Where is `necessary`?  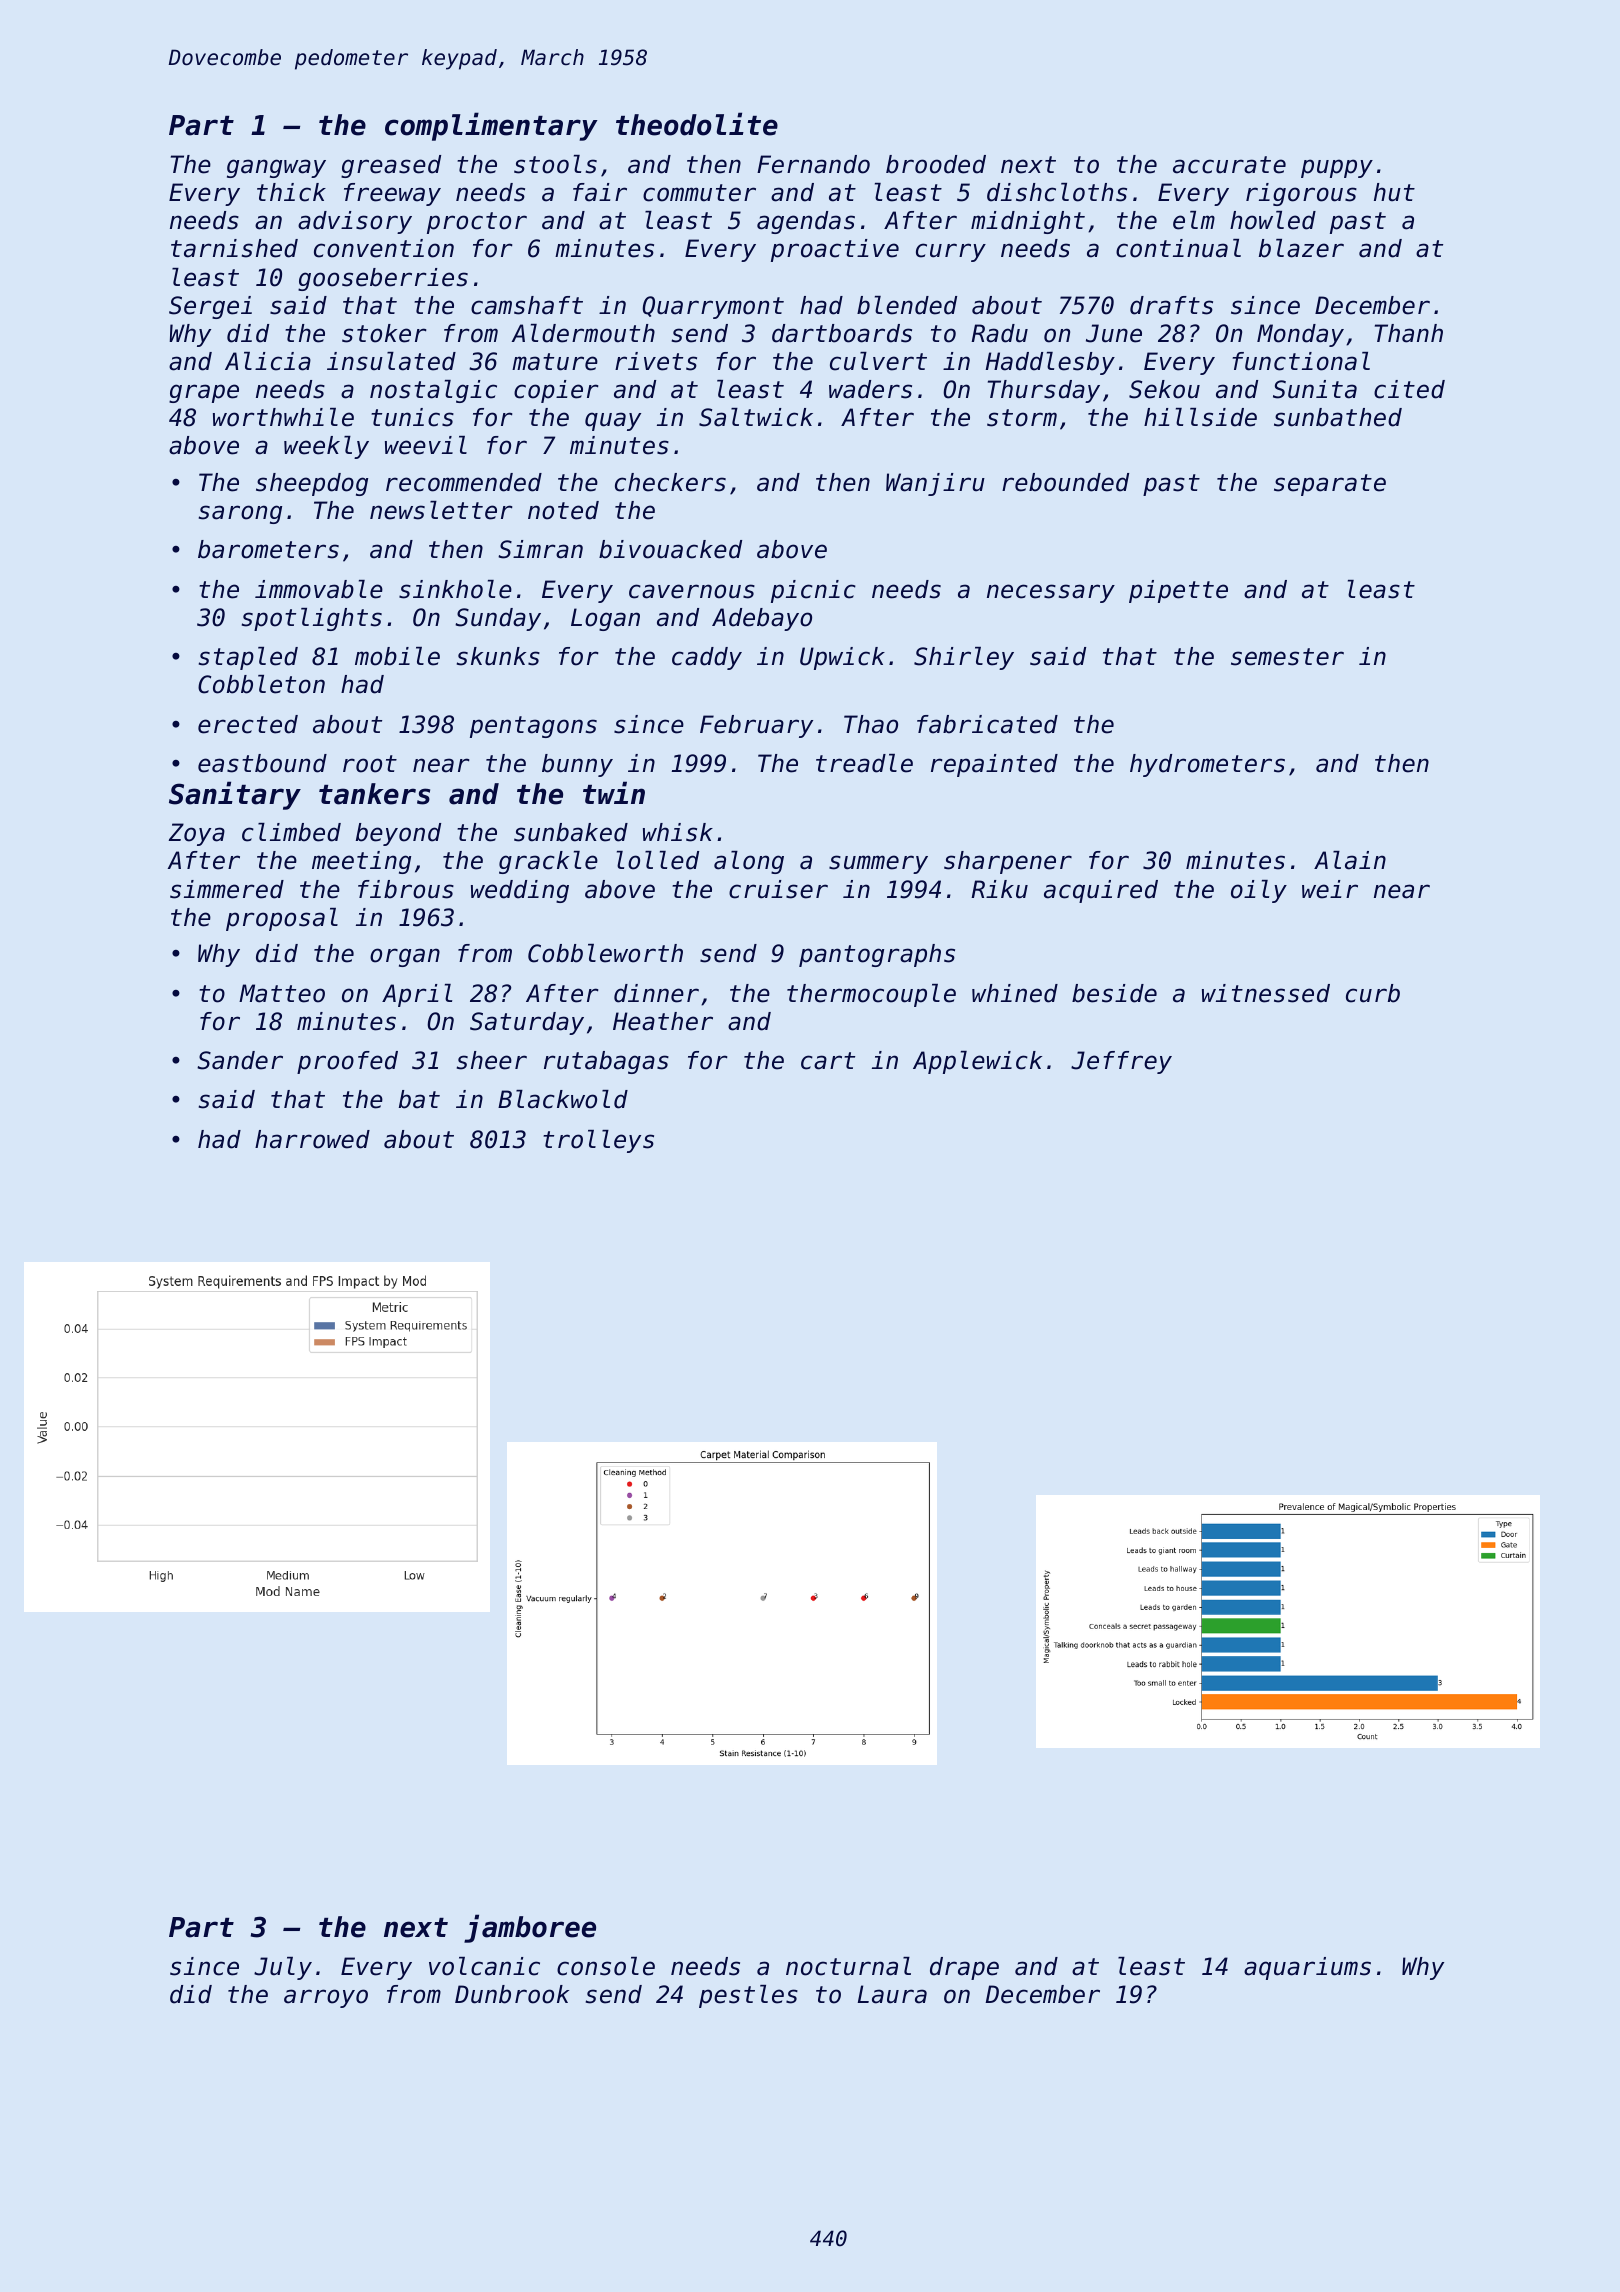
necessary is located at coordinates (1051, 593).
